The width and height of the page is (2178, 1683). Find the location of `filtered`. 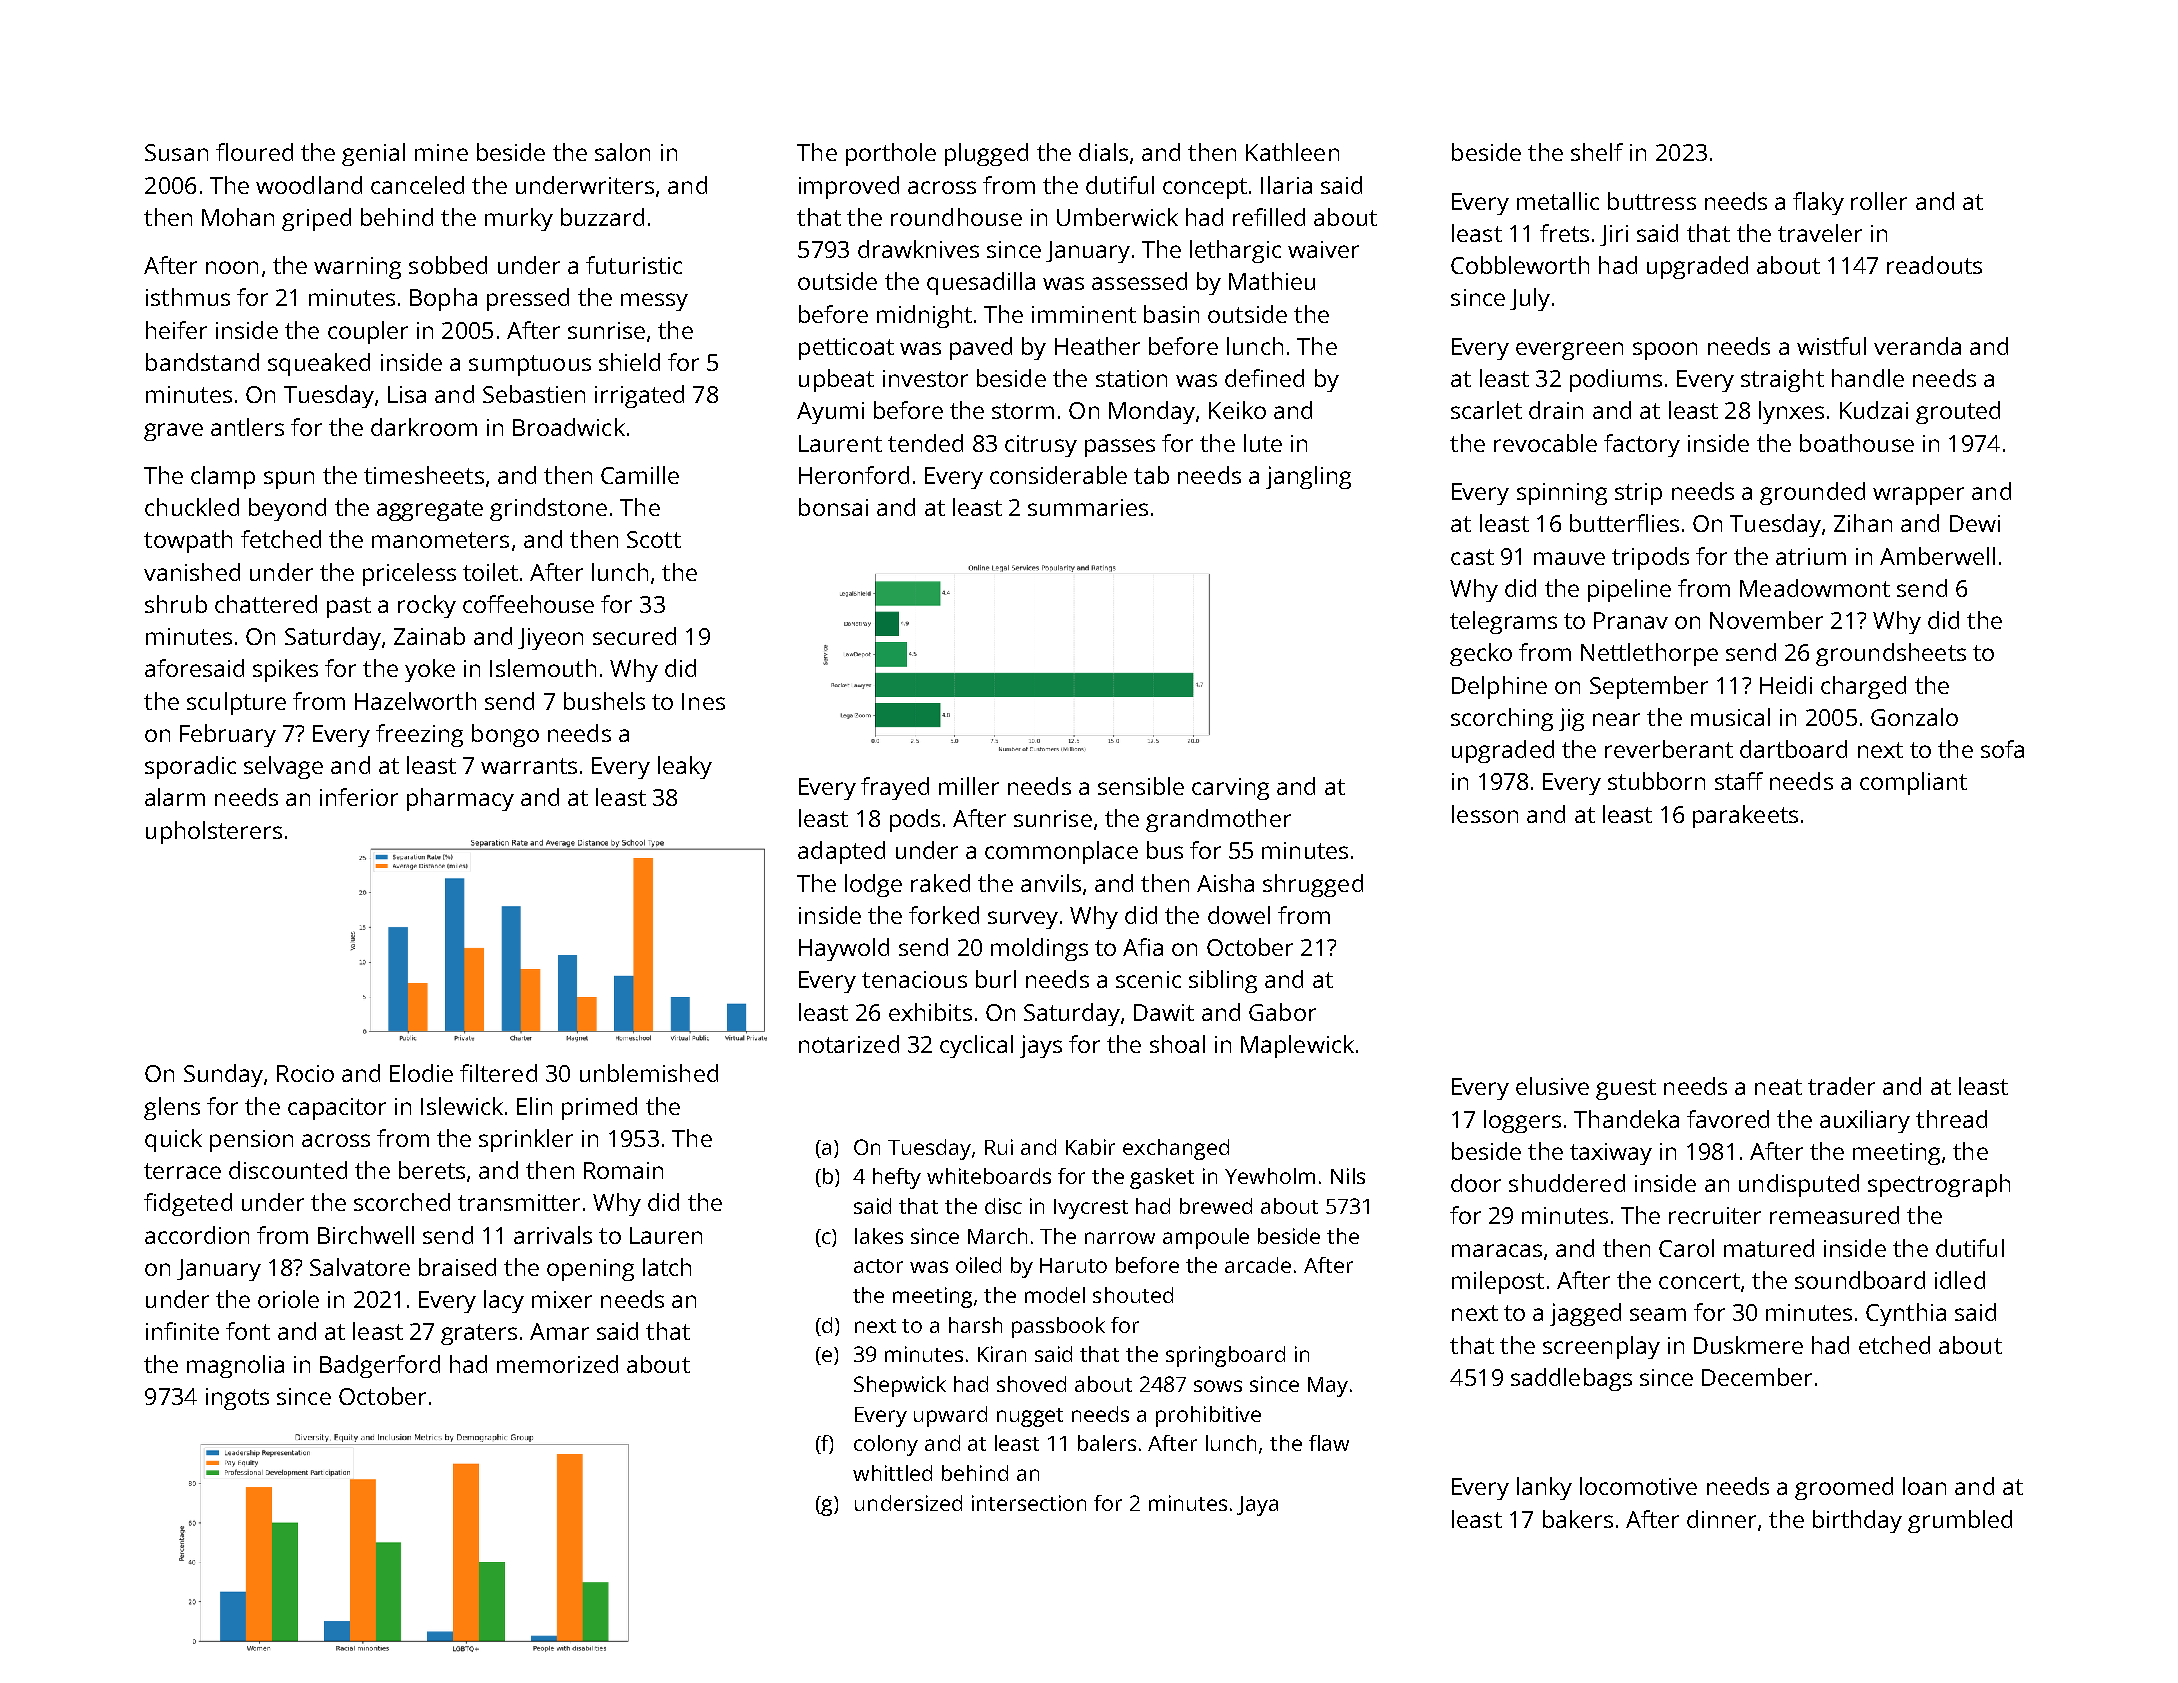

filtered is located at coordinates (498, 1073).
